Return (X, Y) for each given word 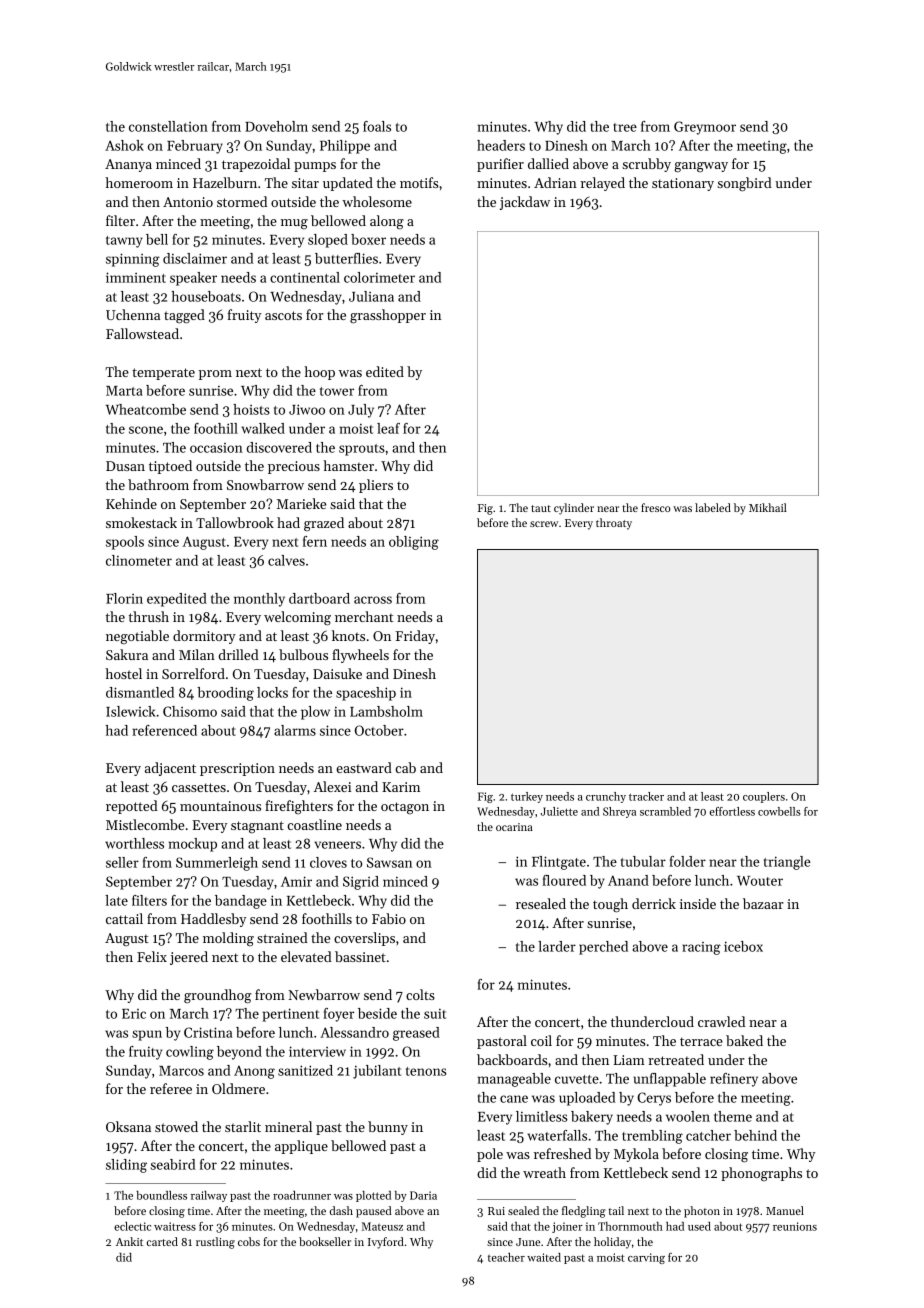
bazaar (763, 903)
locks (272, 692)
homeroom (139, 182)
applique (301, 1147)
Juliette (559, 811)
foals (377, 126)
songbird (745, 184)
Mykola (636, 1155)
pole (490, 1155)
